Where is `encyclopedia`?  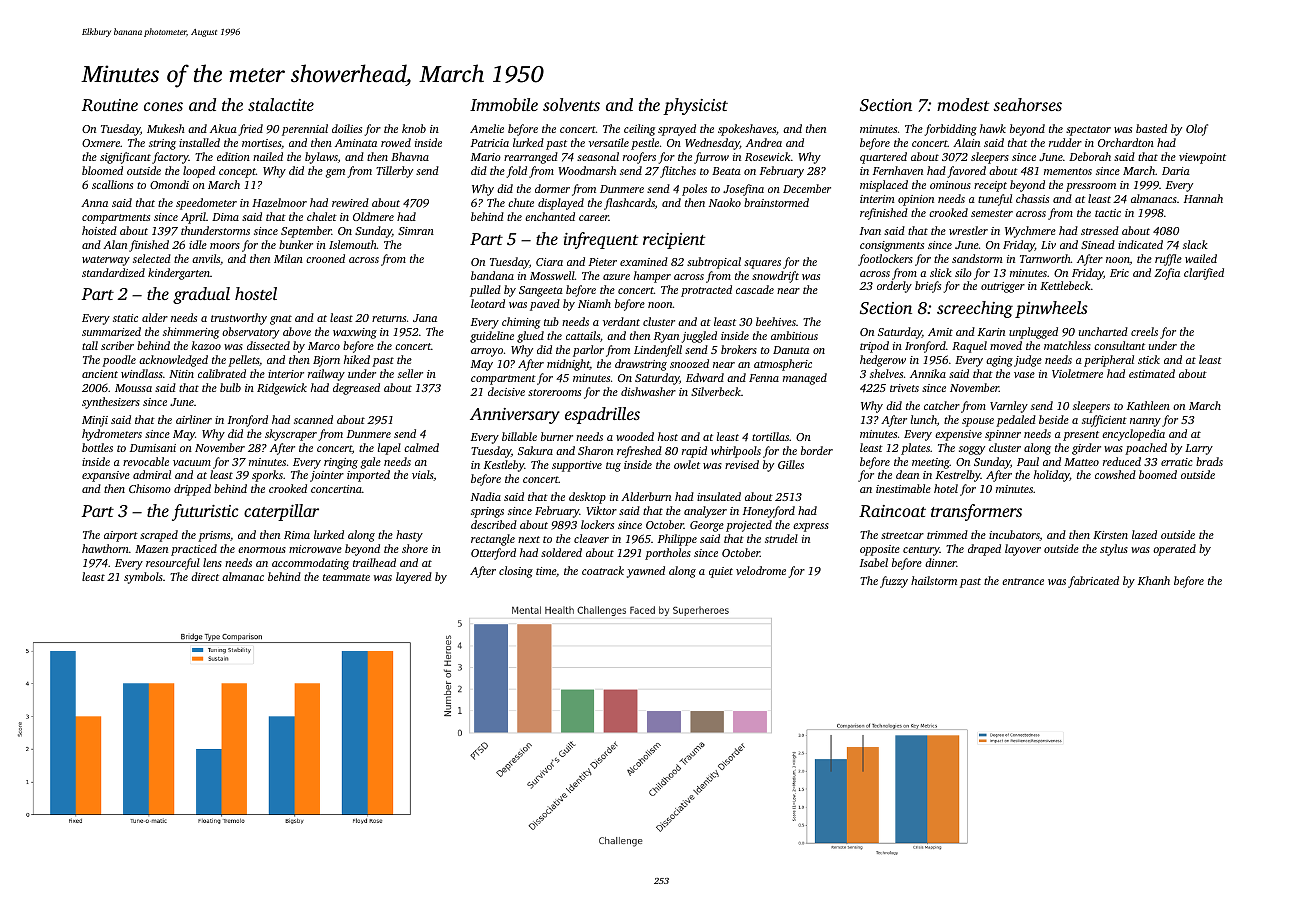 encyclopedia is located at coordinates (1133, 435).
